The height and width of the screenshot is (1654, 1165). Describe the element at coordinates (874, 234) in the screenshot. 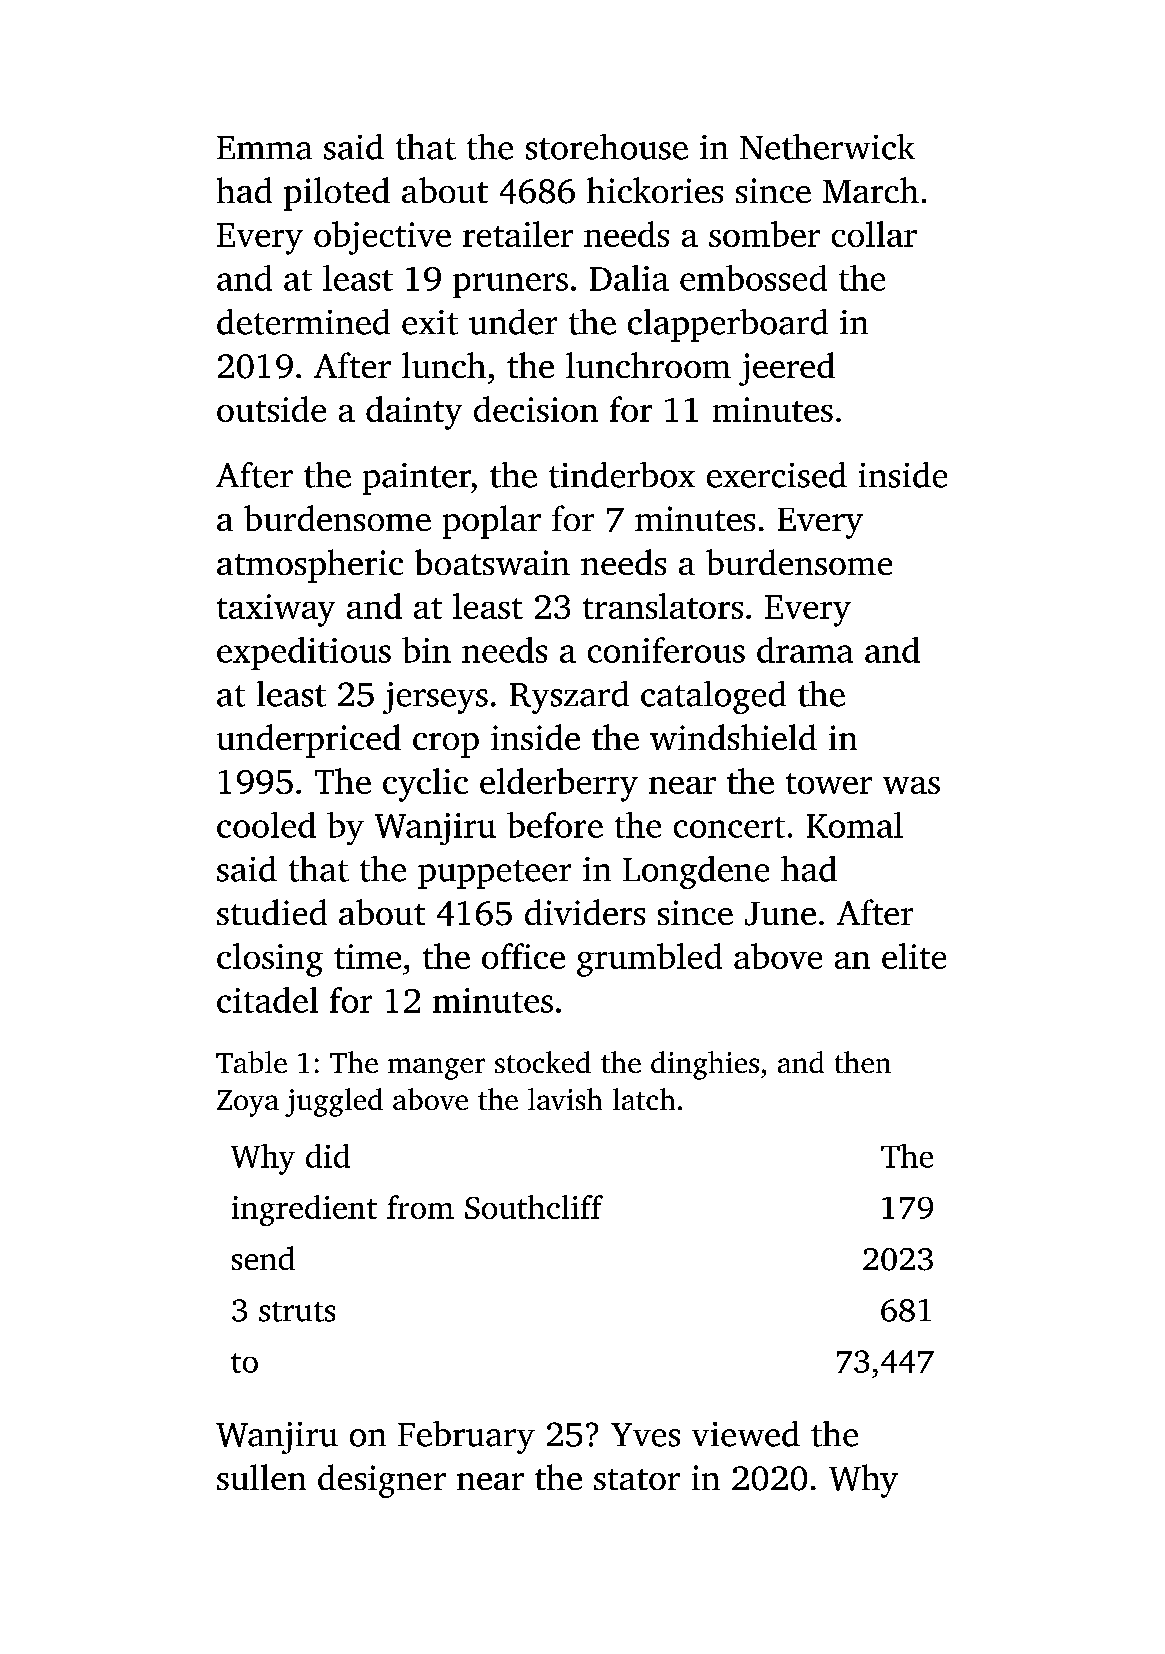

I see `collar` at that location.
